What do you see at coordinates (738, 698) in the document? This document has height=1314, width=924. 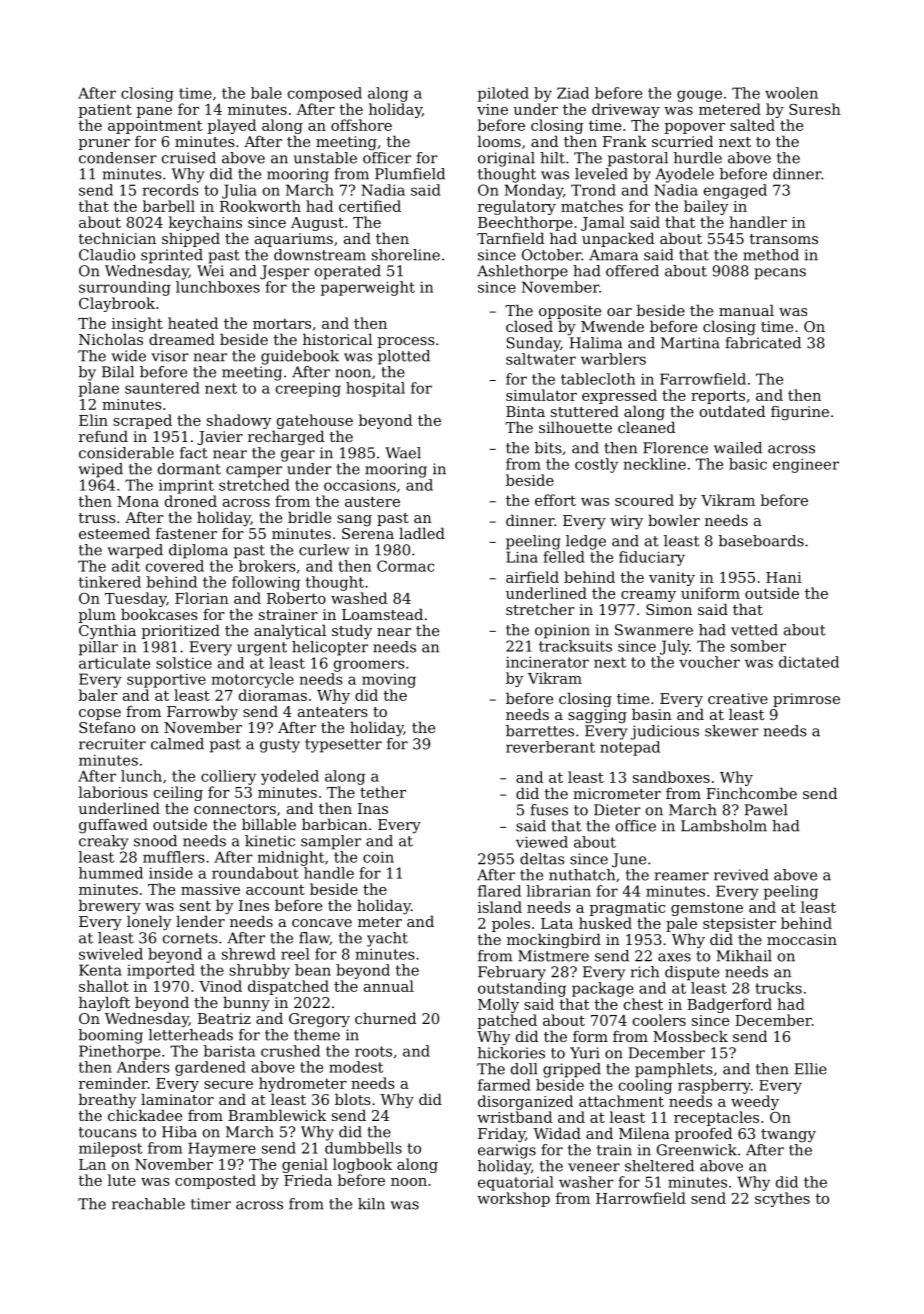 I see `creative` at bounding box center [738, 698].
